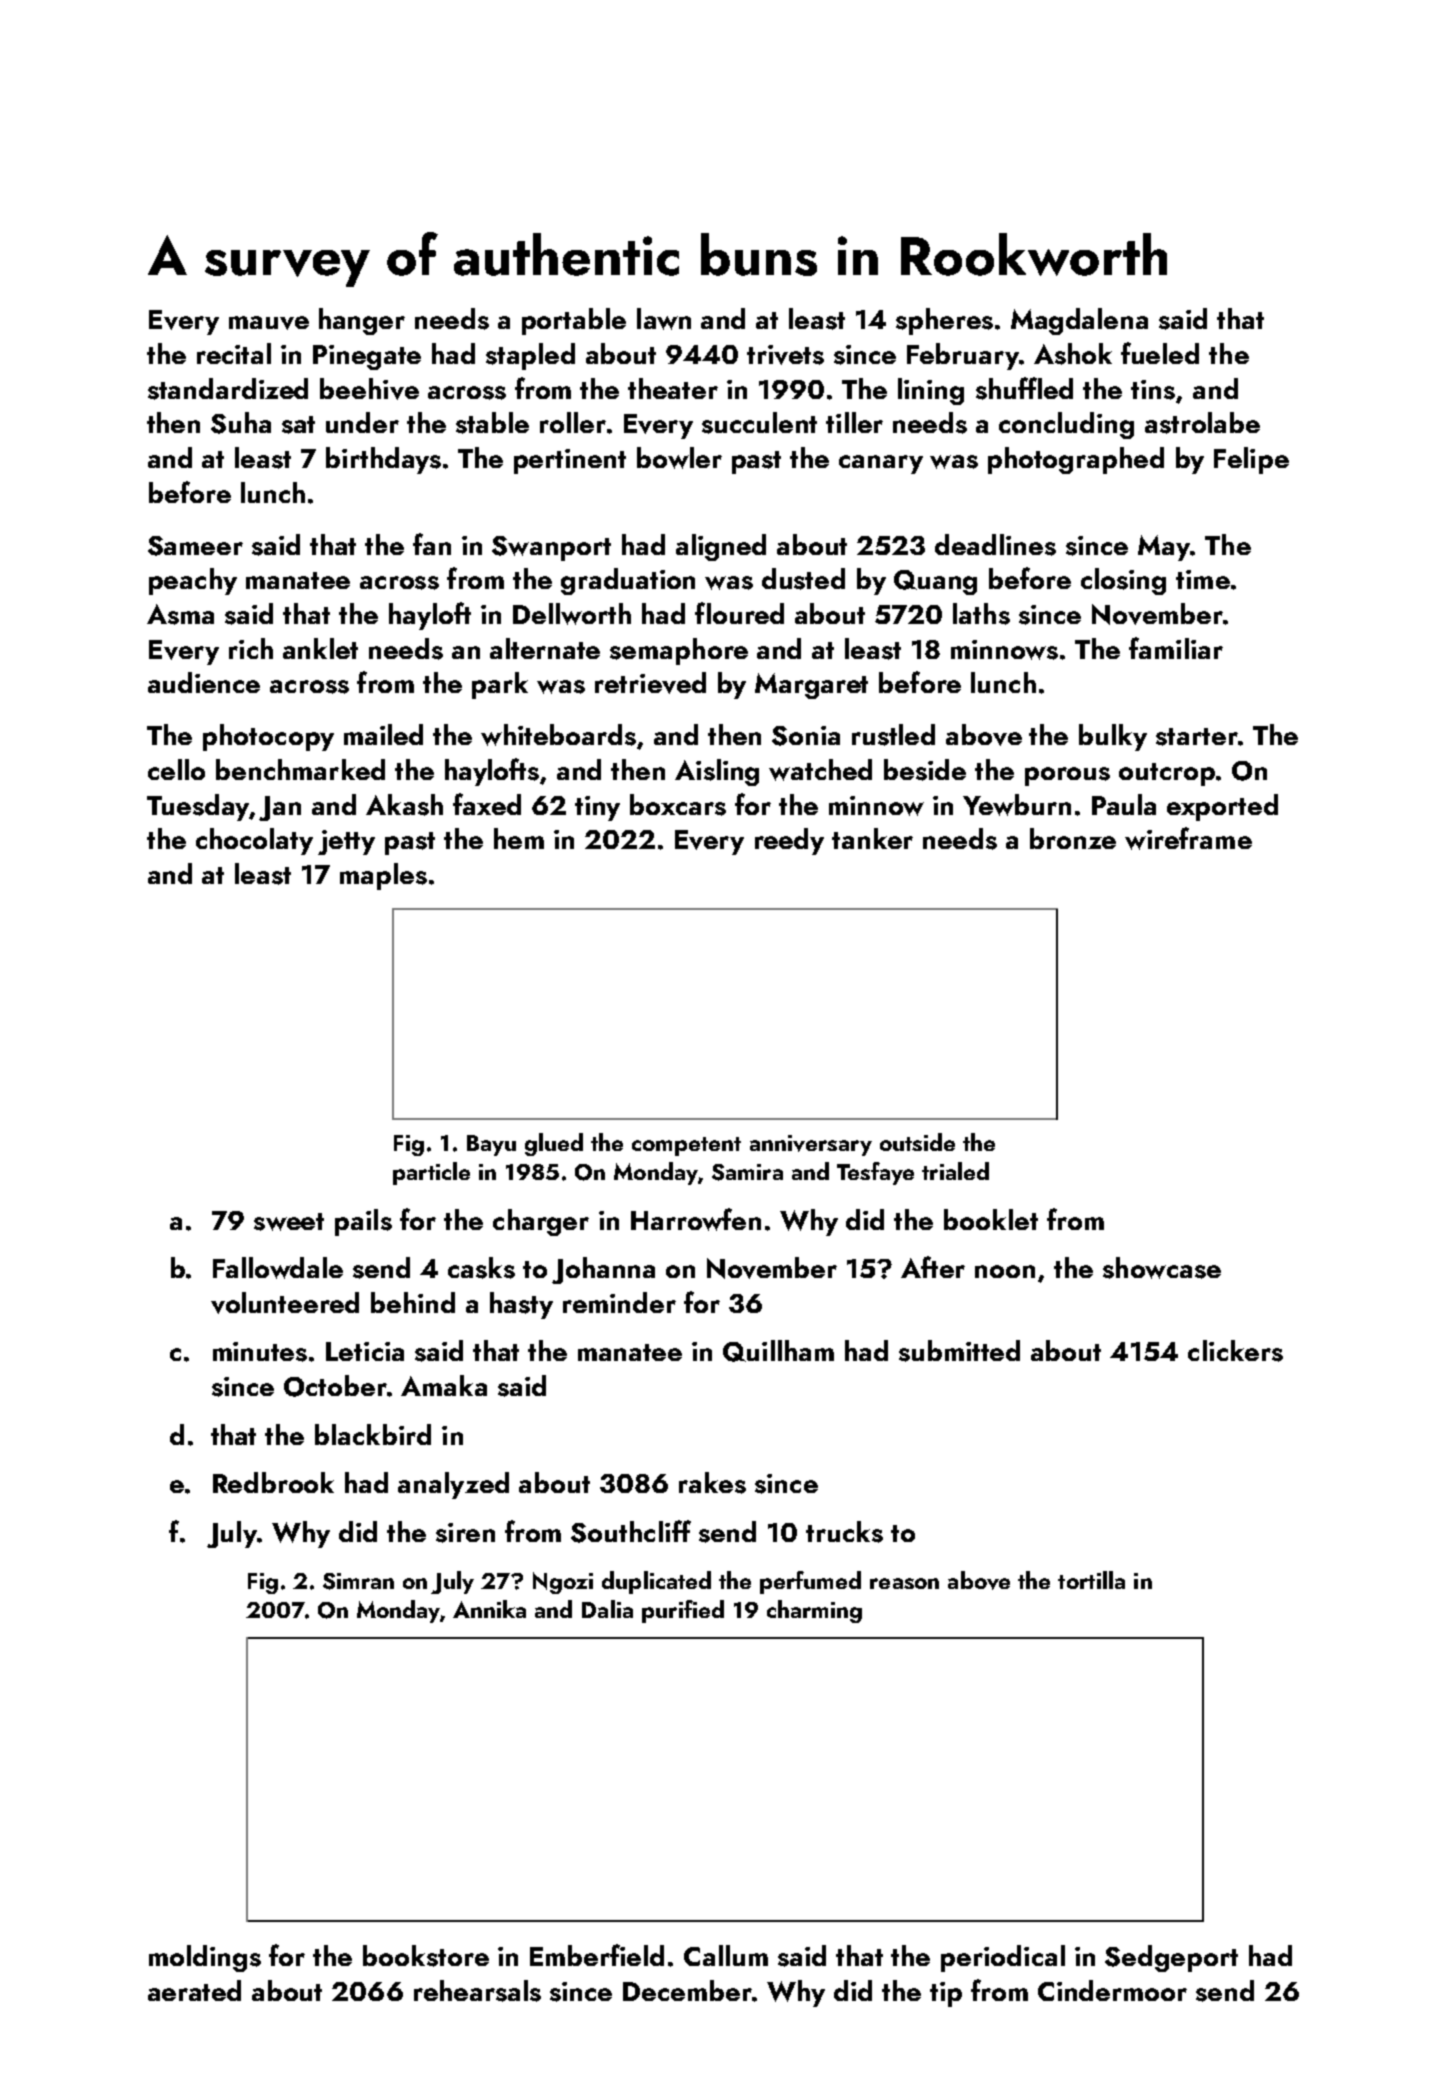 This page has width=1450, height=2100. Describe the element at coordinates (1073, 838) in the page. I see `bronze` at that location.
